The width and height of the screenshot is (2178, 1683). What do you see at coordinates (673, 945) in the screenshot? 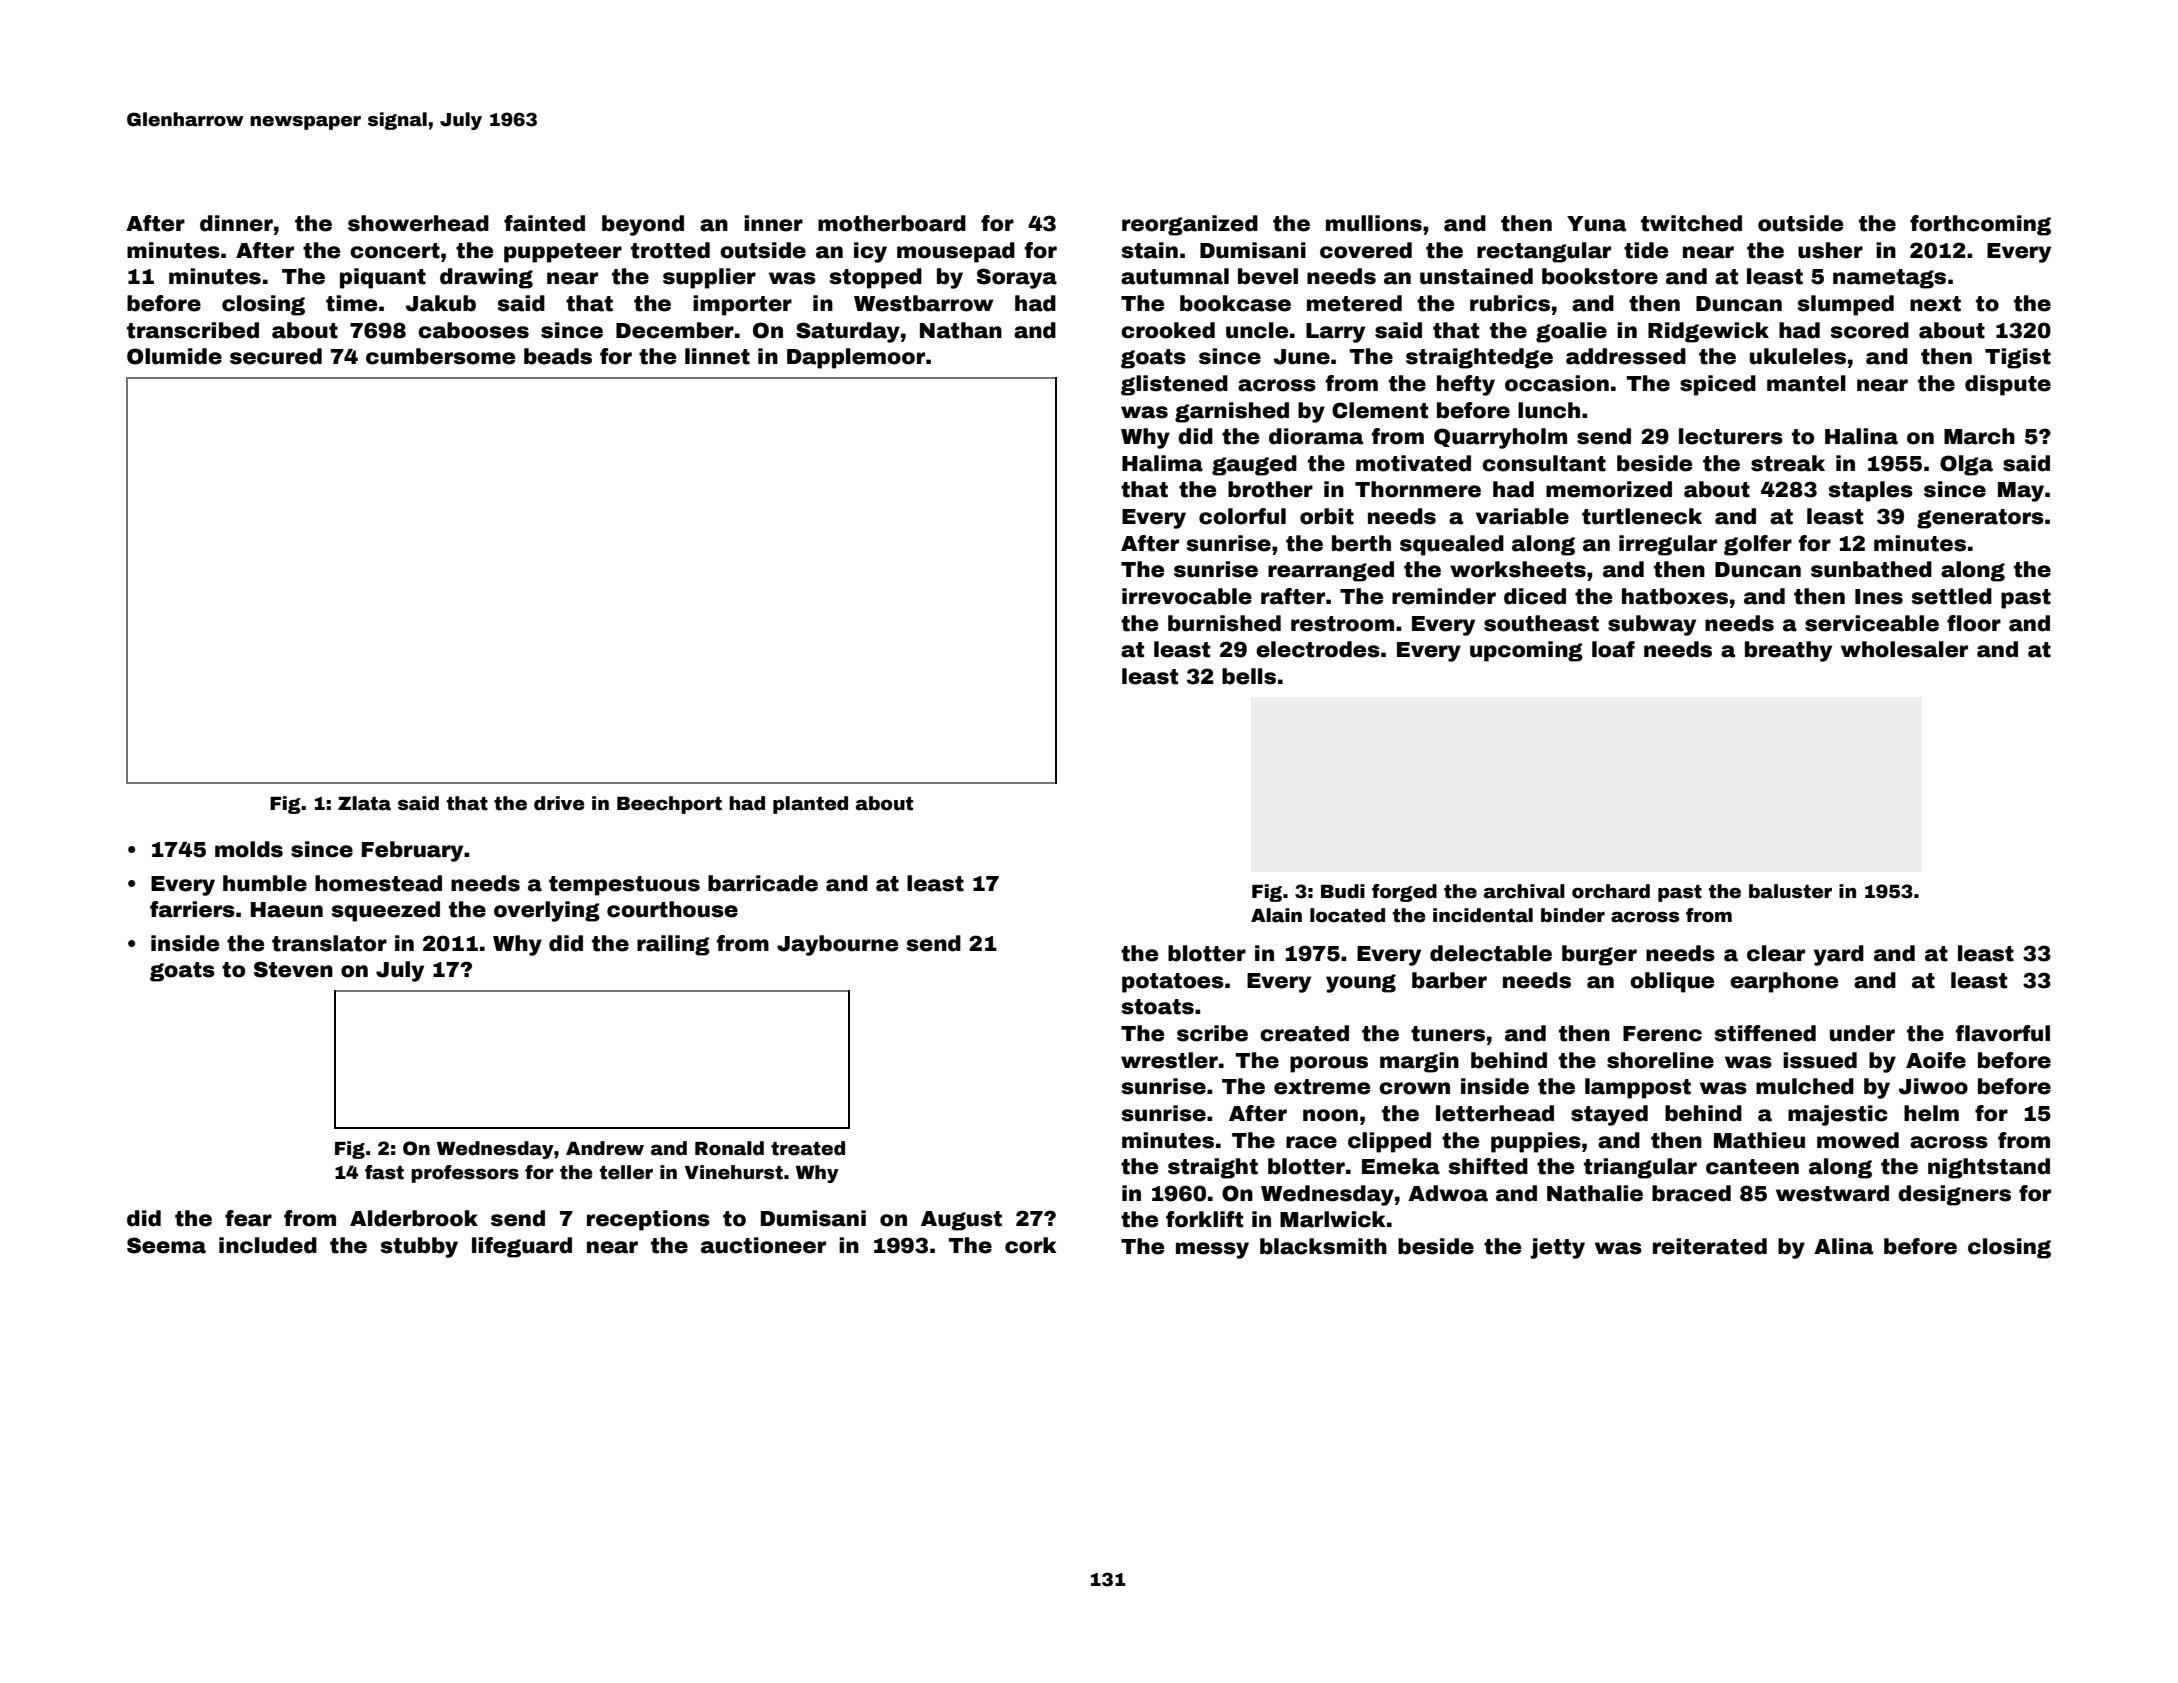
I see `railing` at bounding box center [673, 945].
